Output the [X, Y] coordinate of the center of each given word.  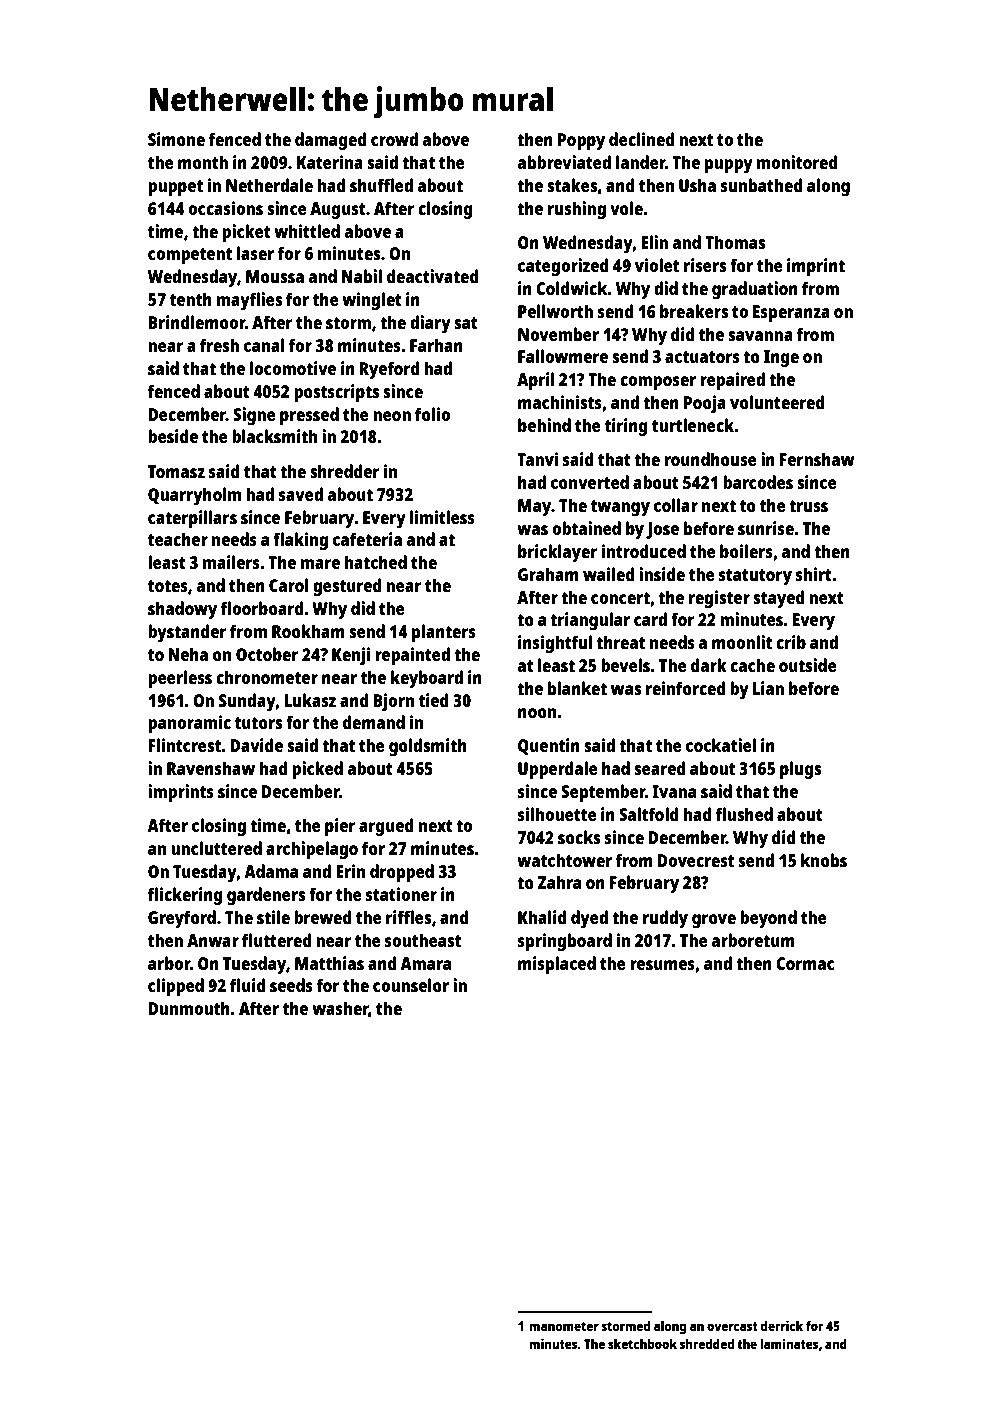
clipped [176, 987]
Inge [781, 358]
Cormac [805, 963]
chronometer [267, 677]
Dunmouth [189, 1008]
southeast [423, 940]
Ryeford [389, 370]
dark [709, 665]
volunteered [777, 402]
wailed [609, 574]
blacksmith [274, 436]
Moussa [275, 276]
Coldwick [572, 288]
